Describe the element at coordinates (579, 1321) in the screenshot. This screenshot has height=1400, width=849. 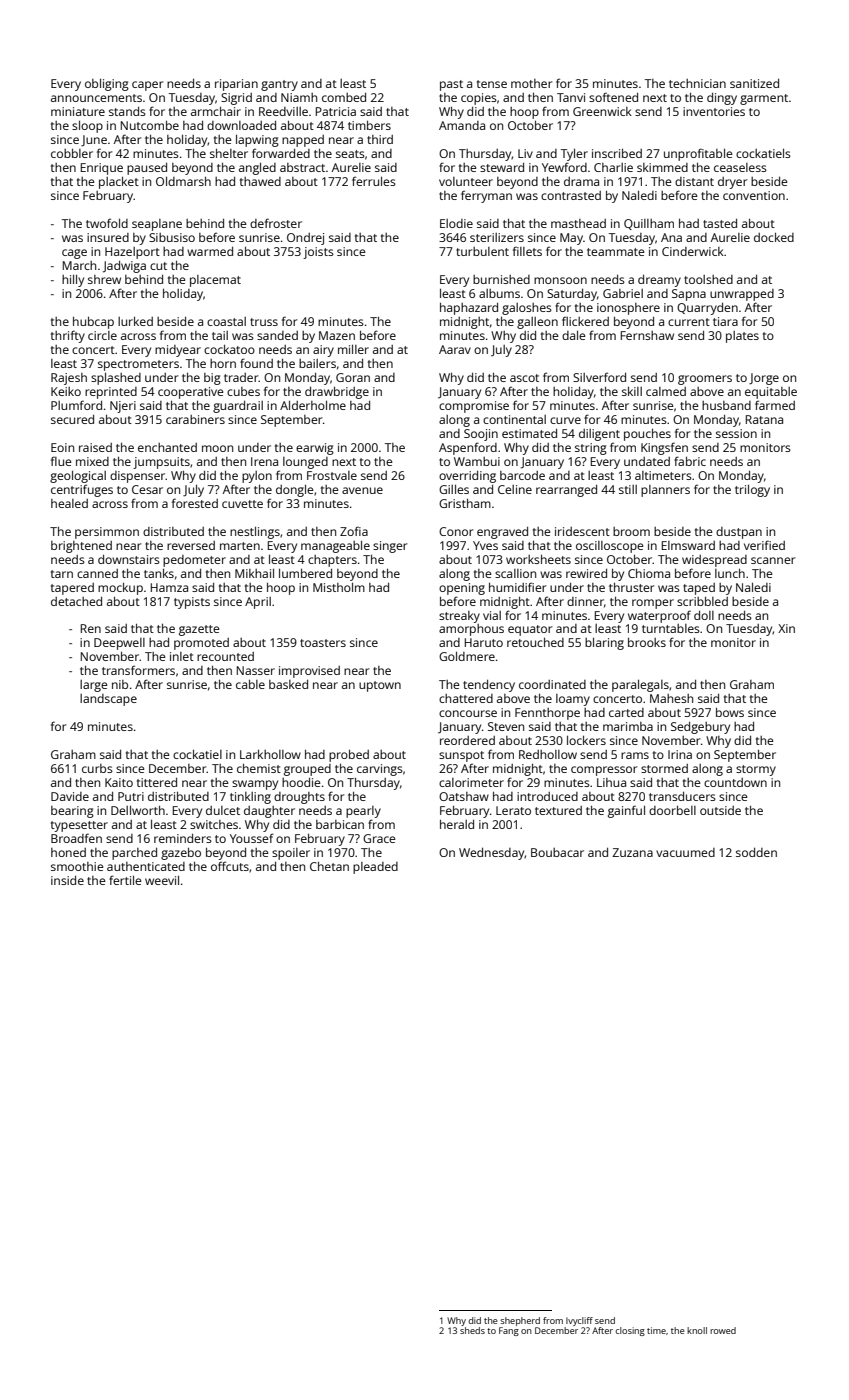
I see `Ivycliff` at that location.
